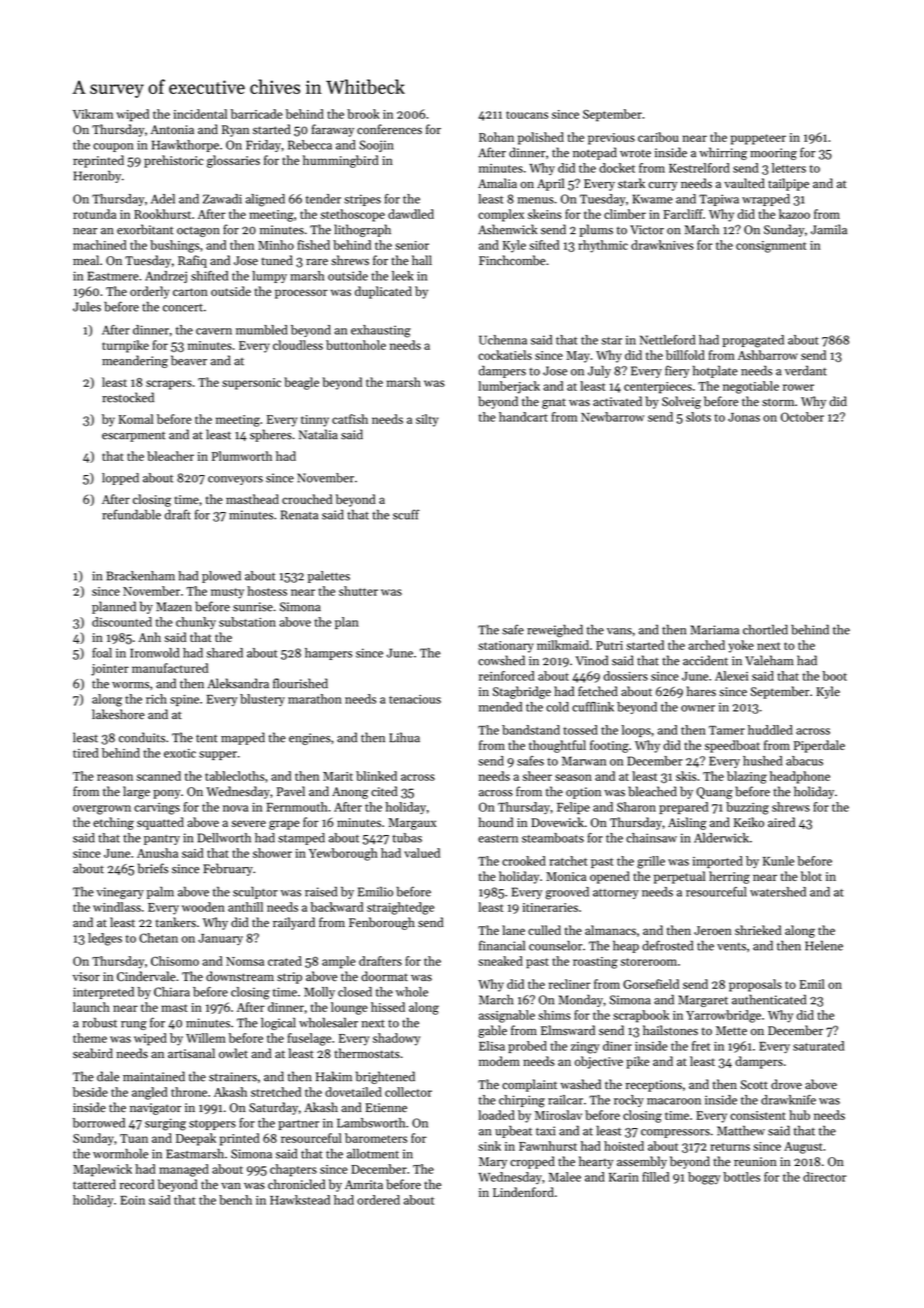  Describe the element at coordinates (248, 823) in the screenshot. I see `severe` at that location.
